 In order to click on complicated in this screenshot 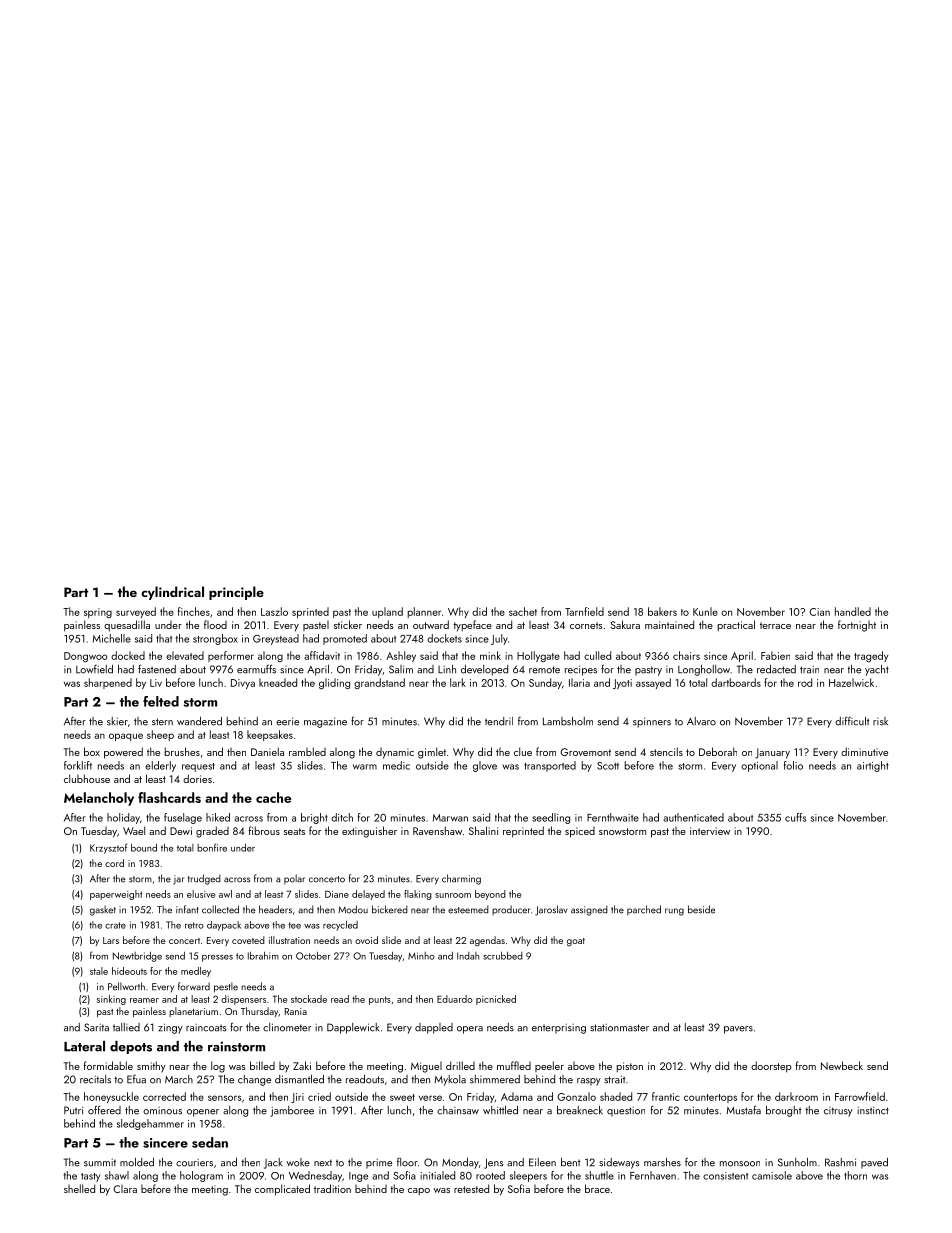, I will do `click(282, 1190)`.
